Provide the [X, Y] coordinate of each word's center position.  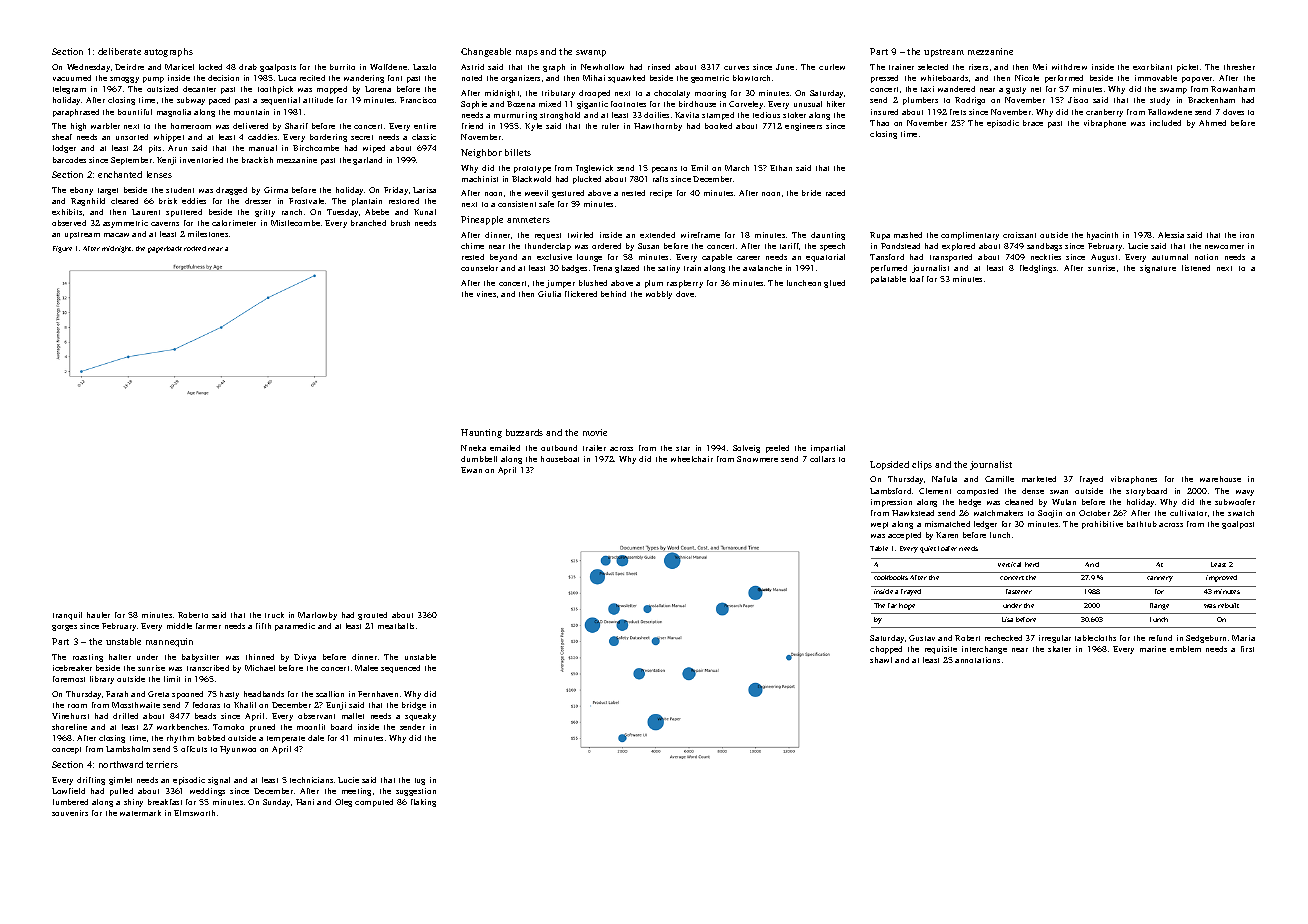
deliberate [119, 51]
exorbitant [1152, 67]
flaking [423, 803]
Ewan [471, 470]
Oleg [343, 803]
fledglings [1038, 269]
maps [527, 53]
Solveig [746, 449]
